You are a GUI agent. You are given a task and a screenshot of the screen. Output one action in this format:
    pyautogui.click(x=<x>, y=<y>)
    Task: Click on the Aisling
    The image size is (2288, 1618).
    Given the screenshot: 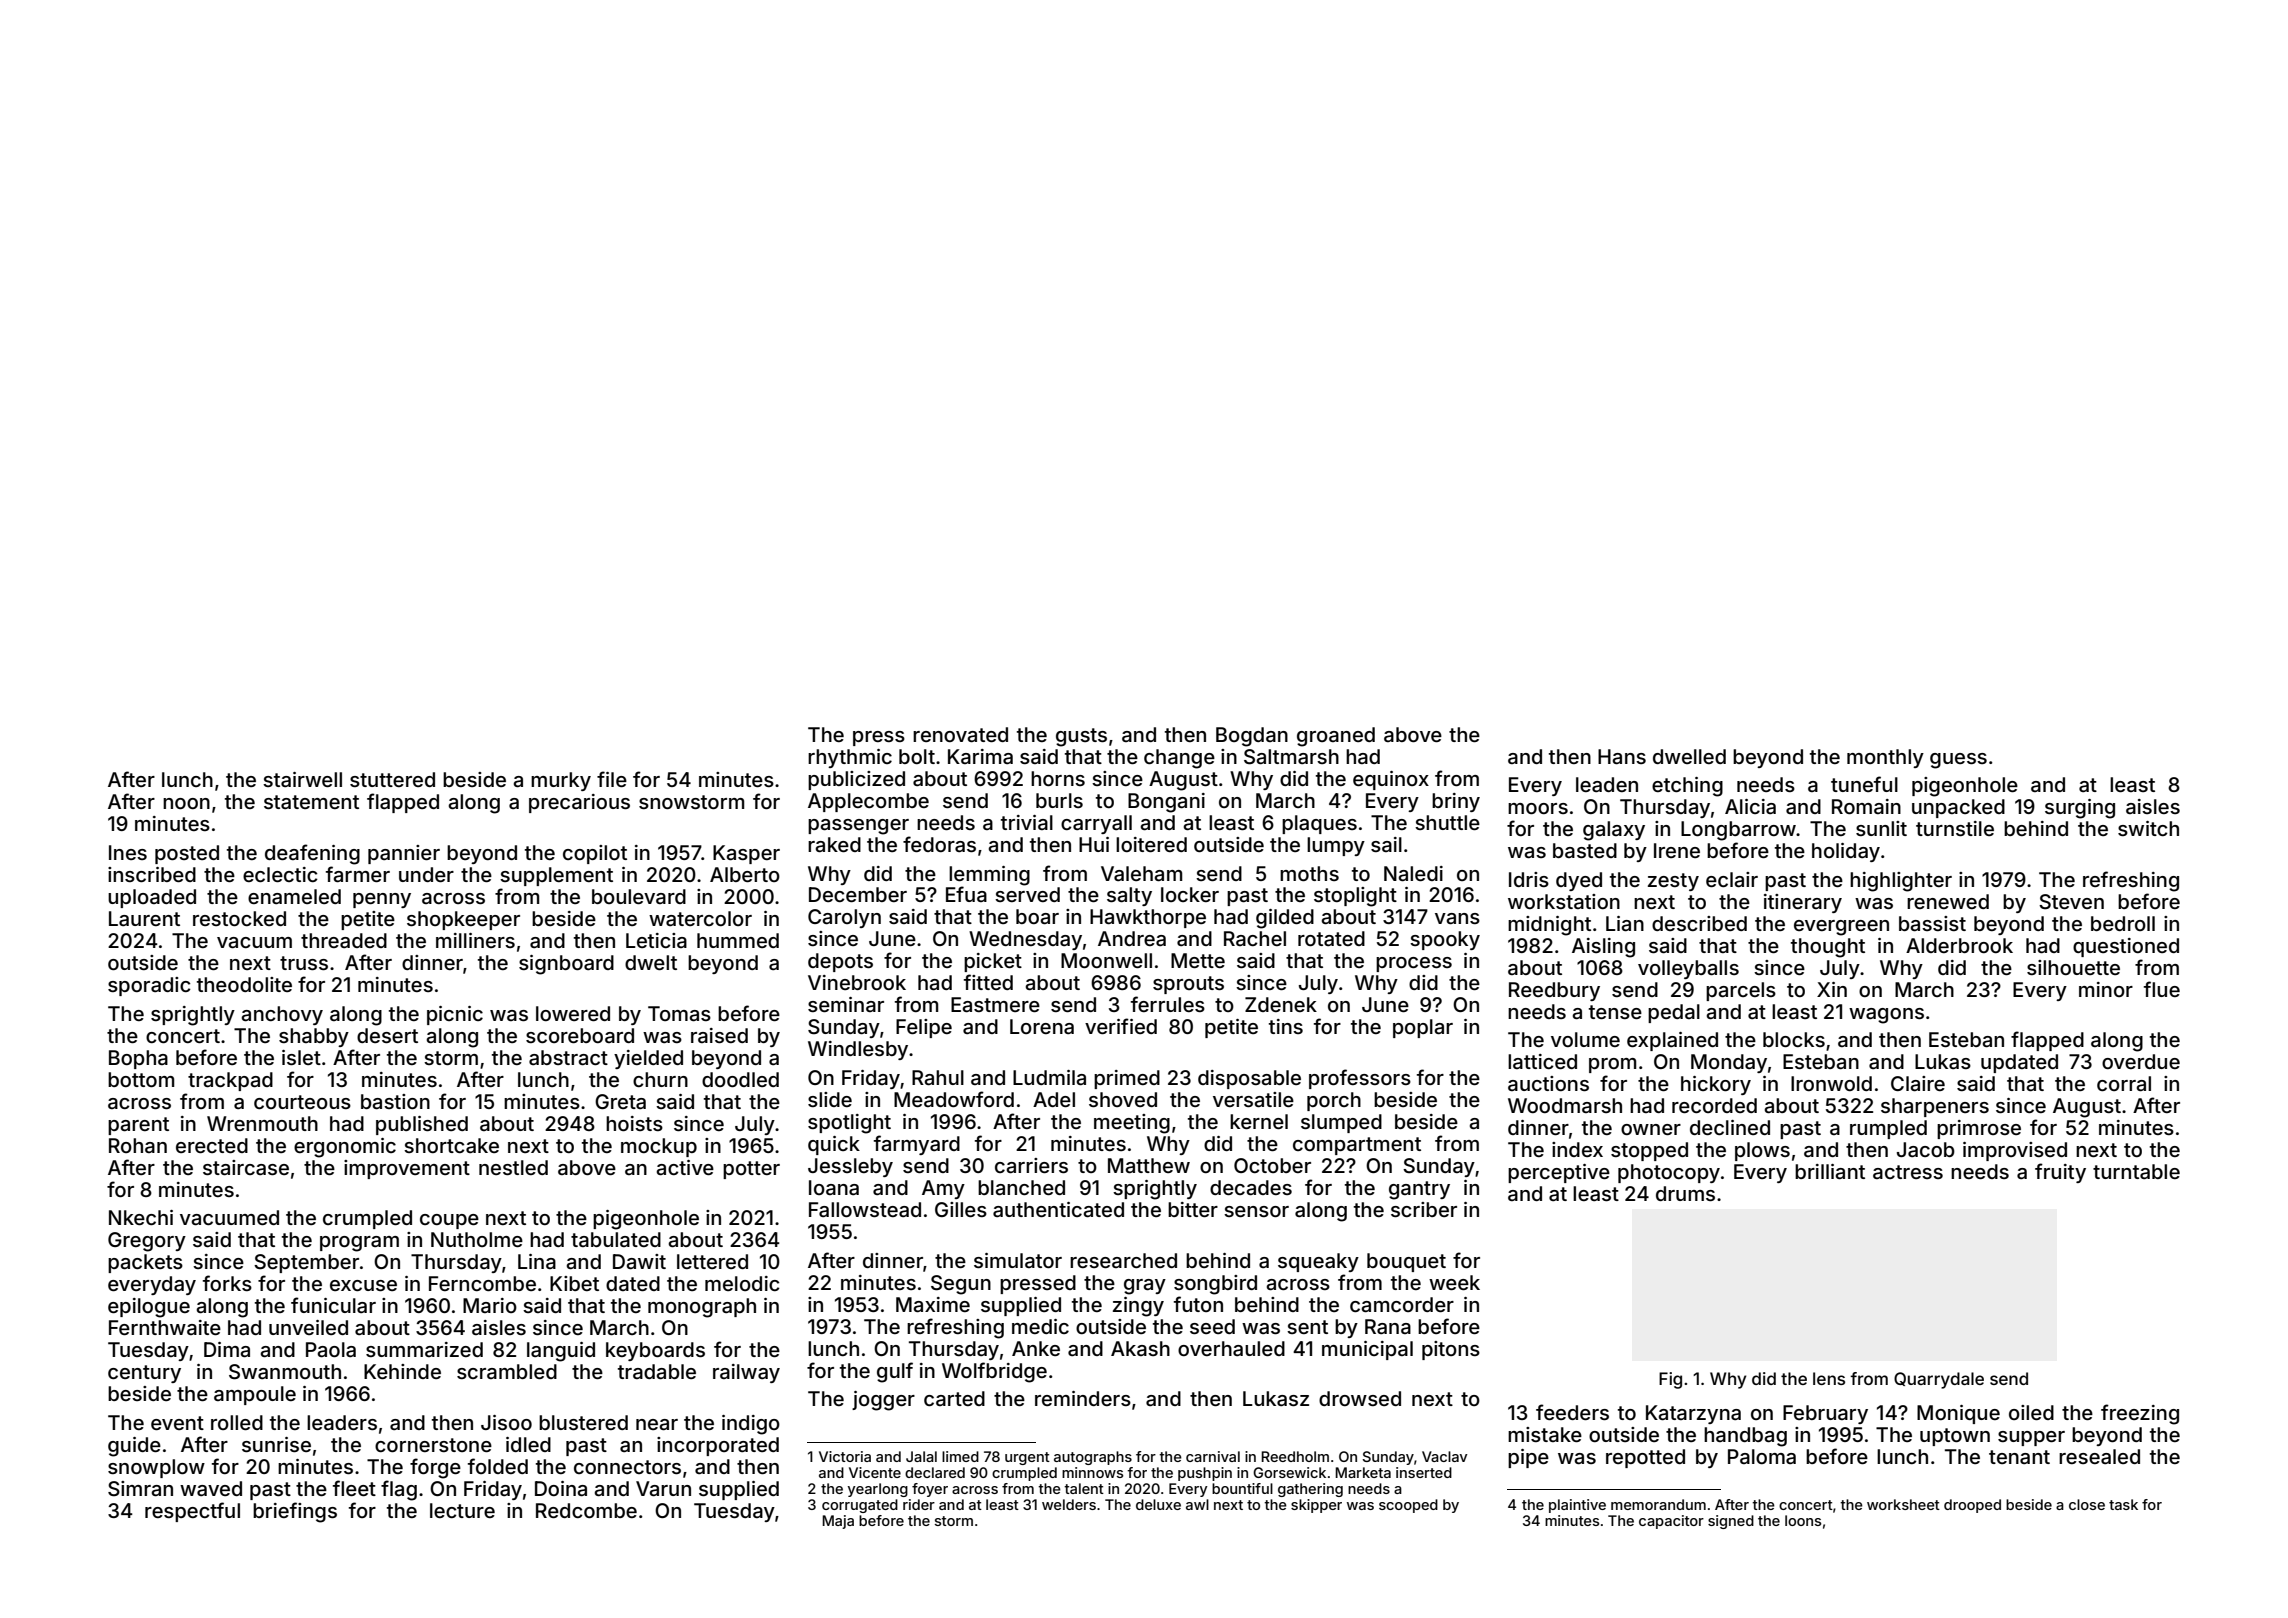 What is the action you would take?
    pyautogui.click(x=1603, y=948)
